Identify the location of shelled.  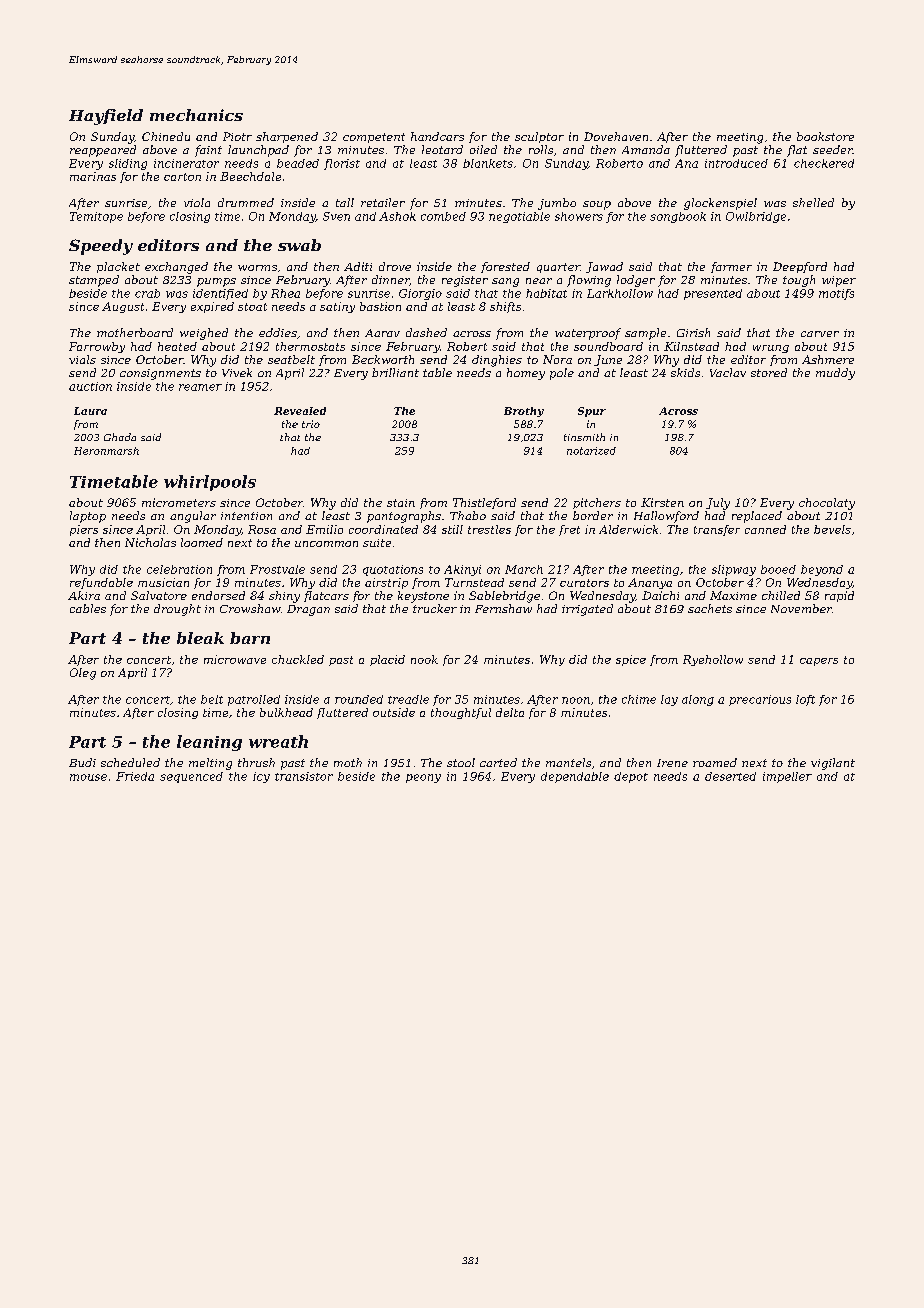
(813, 202).
